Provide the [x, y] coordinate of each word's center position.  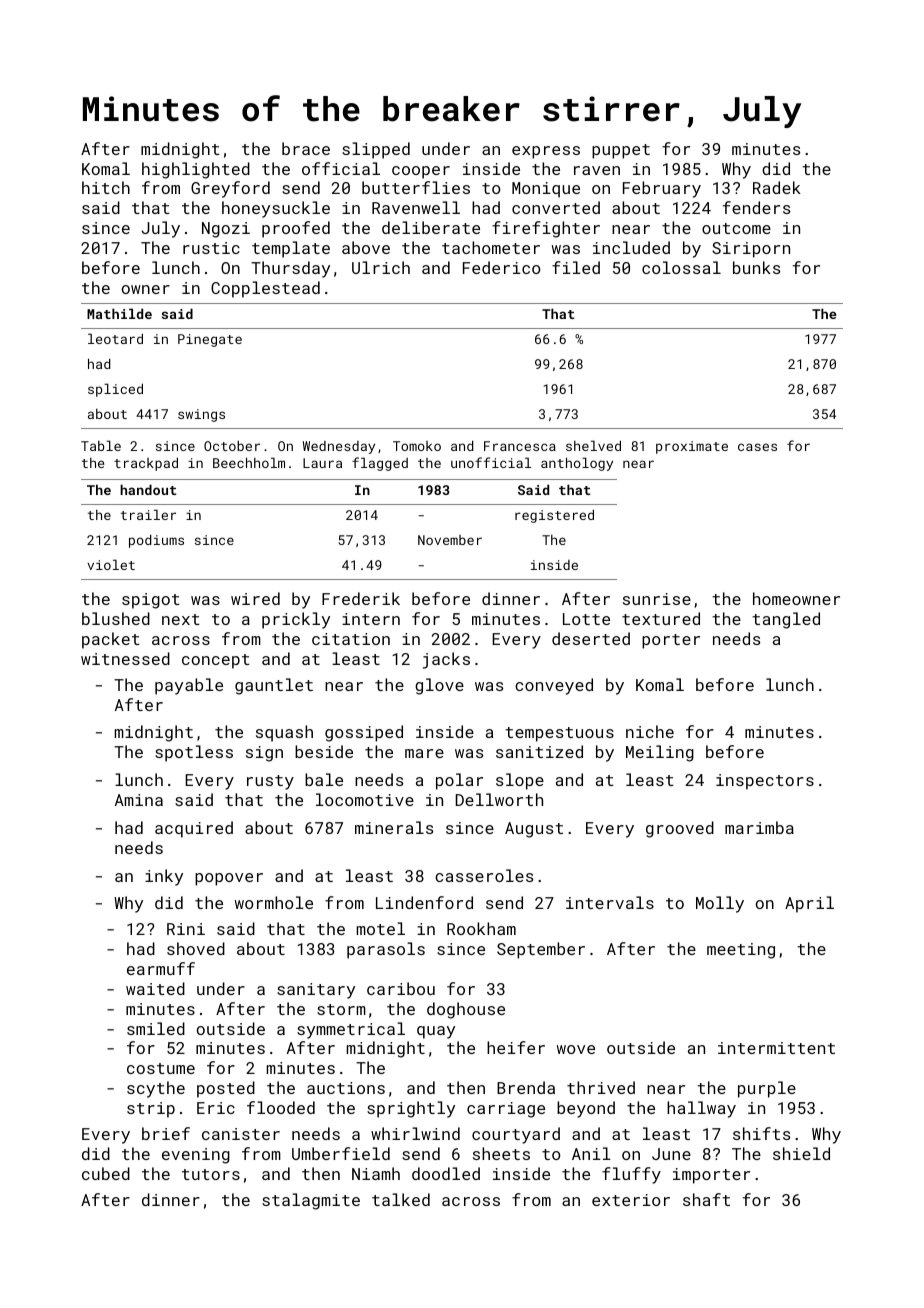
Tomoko [417, 446]
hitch [106, 187]
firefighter [546, 229]
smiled [156, 1028]
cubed [106, 1173]
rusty [270, 782]
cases [757, 447]
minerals [394, 827]
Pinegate [210, 340]
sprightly [411, 1109]
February [662, 189]
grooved [680, 829]
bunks [756, 267]
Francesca [520, 446]
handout [148, 489]
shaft [706, 1199]
